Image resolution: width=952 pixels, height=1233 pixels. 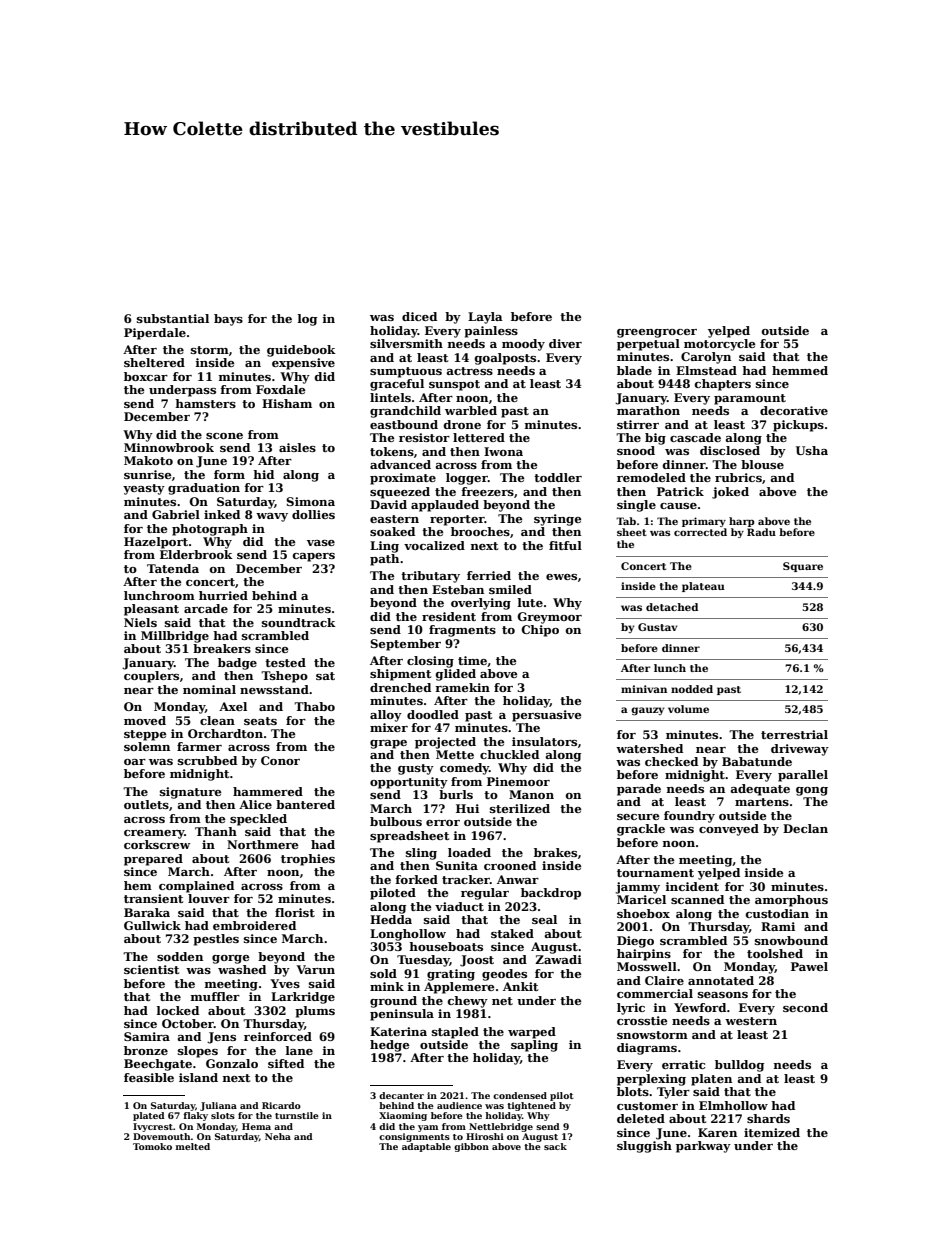 I want to click on condensed, so click(x=520, y=1095).
